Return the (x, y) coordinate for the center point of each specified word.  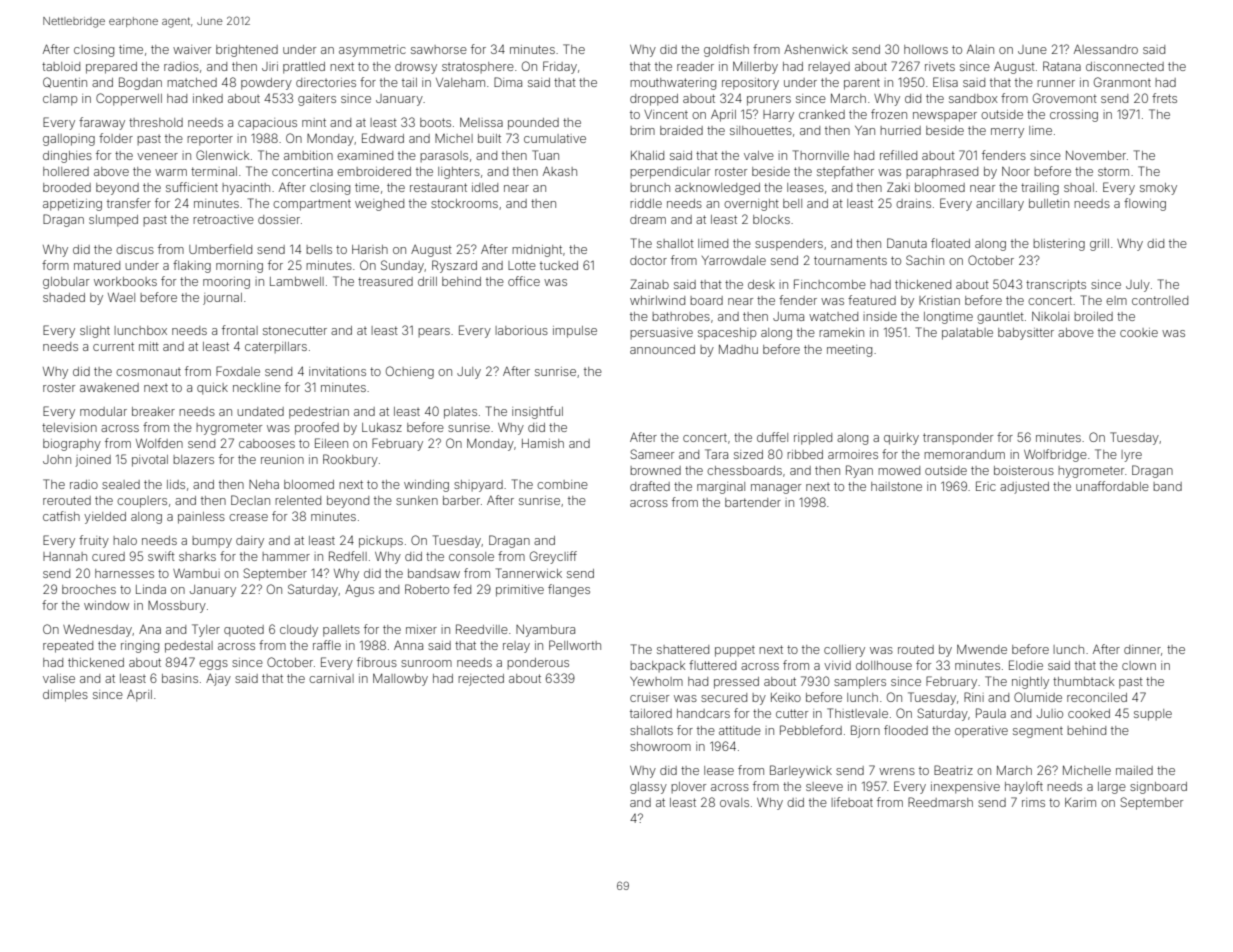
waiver (192, 49)
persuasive (661, 333)
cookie (1139, 332)
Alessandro (1106, 49)
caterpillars (276, 347)
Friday (560, 67)
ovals (734, 802)
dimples (65, 696)
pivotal (150, 461)
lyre (1131, 456)
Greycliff (553, 557)
